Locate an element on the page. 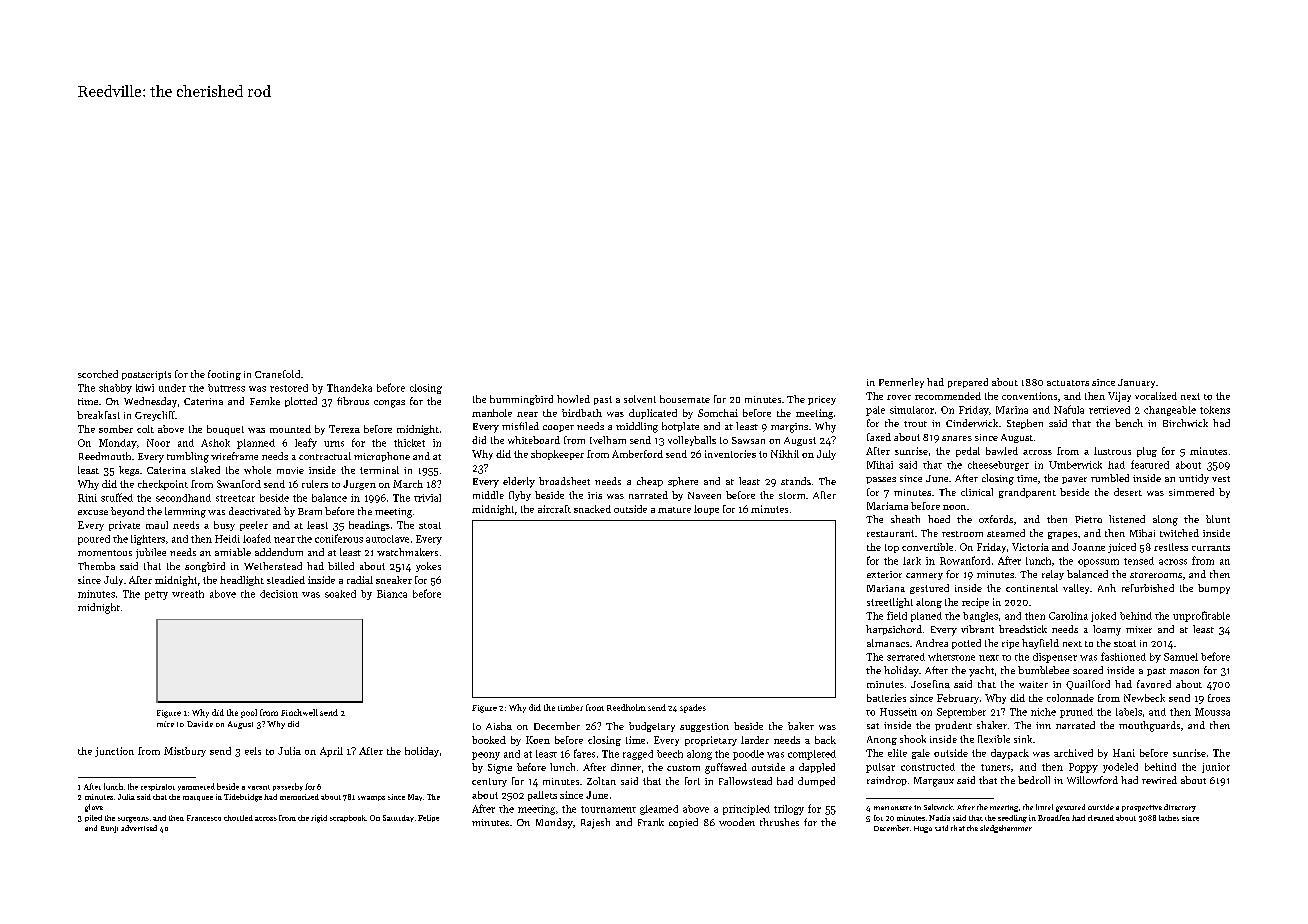 The width and height of the page is (1308, 924). Noor is located at coordinates (158, 443).
